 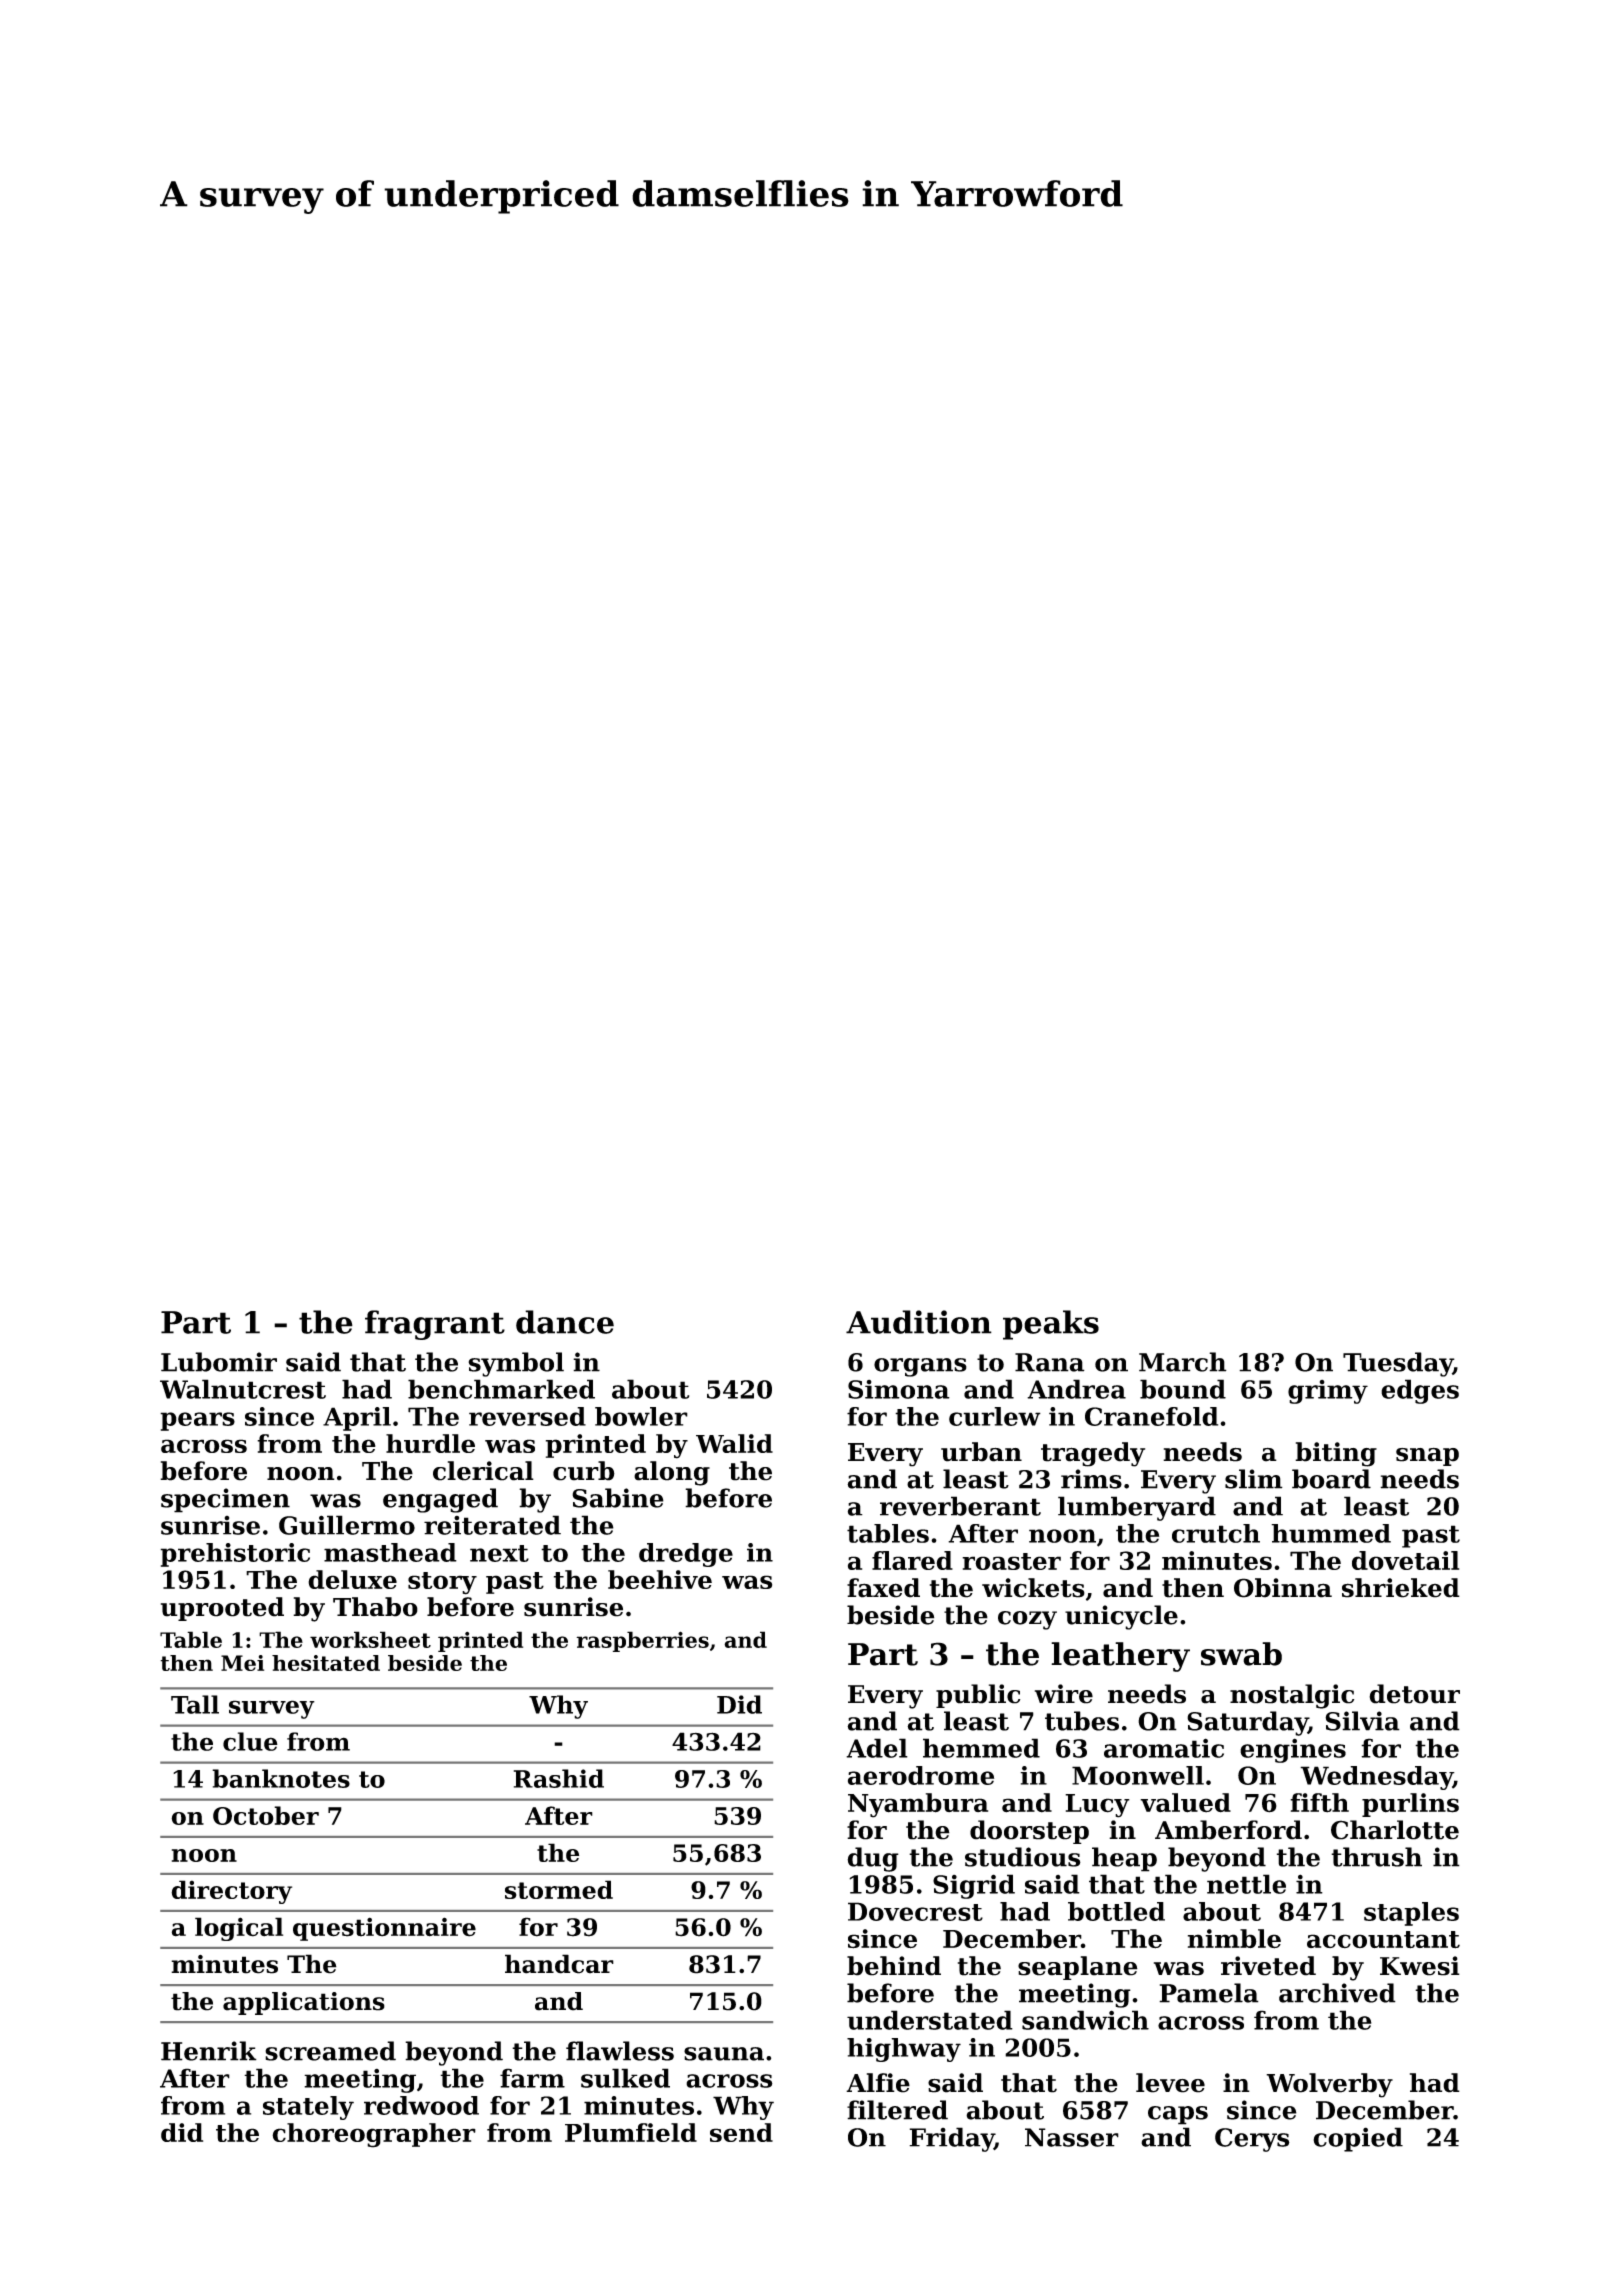 I want to click on Tuesday, so click(x=1398, y=1364).
